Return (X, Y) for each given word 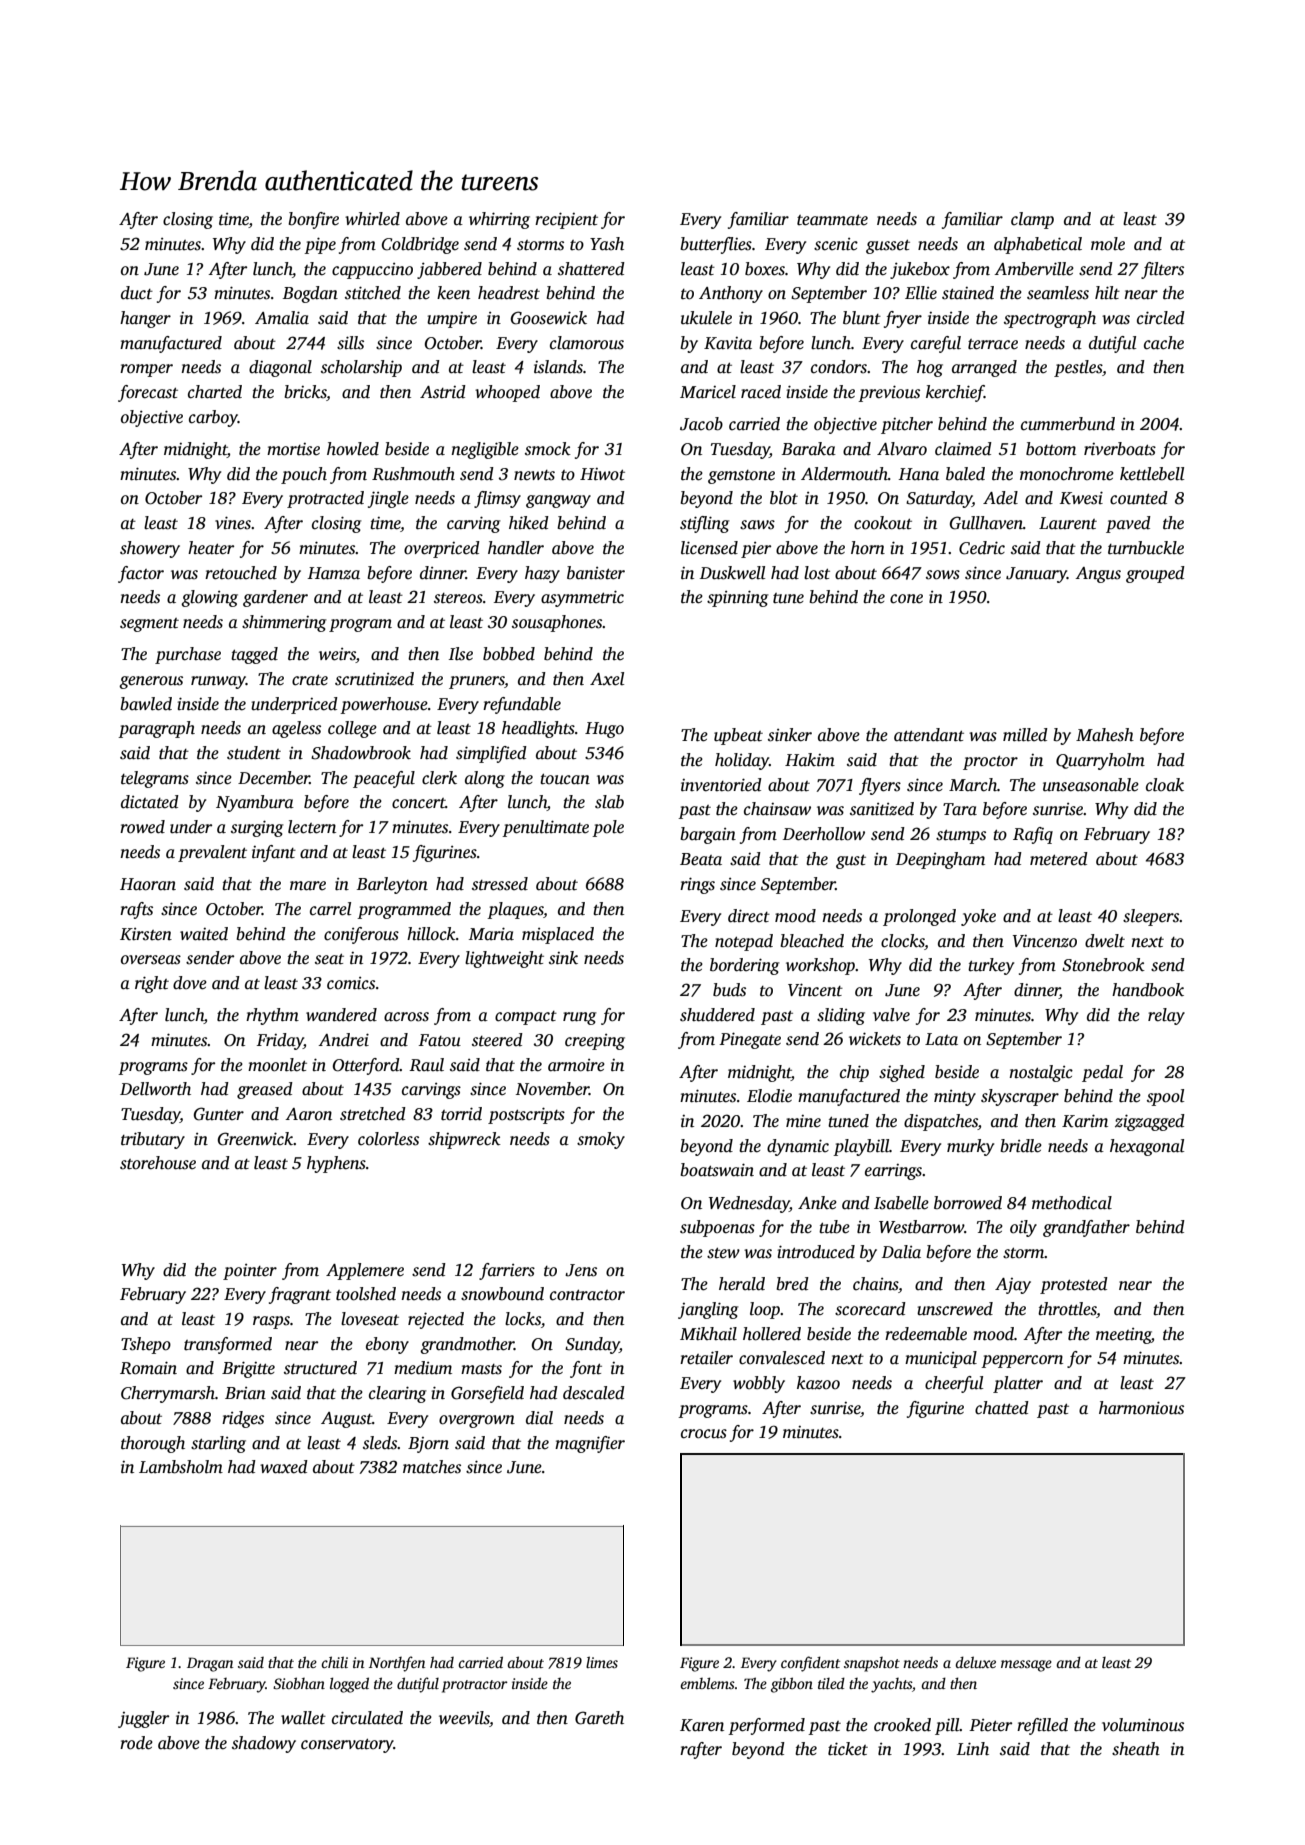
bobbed (509, 654)
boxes (765, 269)
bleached (812, 941)
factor (141, 574)
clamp (1032, 220)
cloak (1165, 785)
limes (602, 1662)
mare (308, 886)
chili (334, 1662)
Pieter (990, 1725)
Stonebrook (1103, 965)
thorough (153, 1444)
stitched (373, 293)
